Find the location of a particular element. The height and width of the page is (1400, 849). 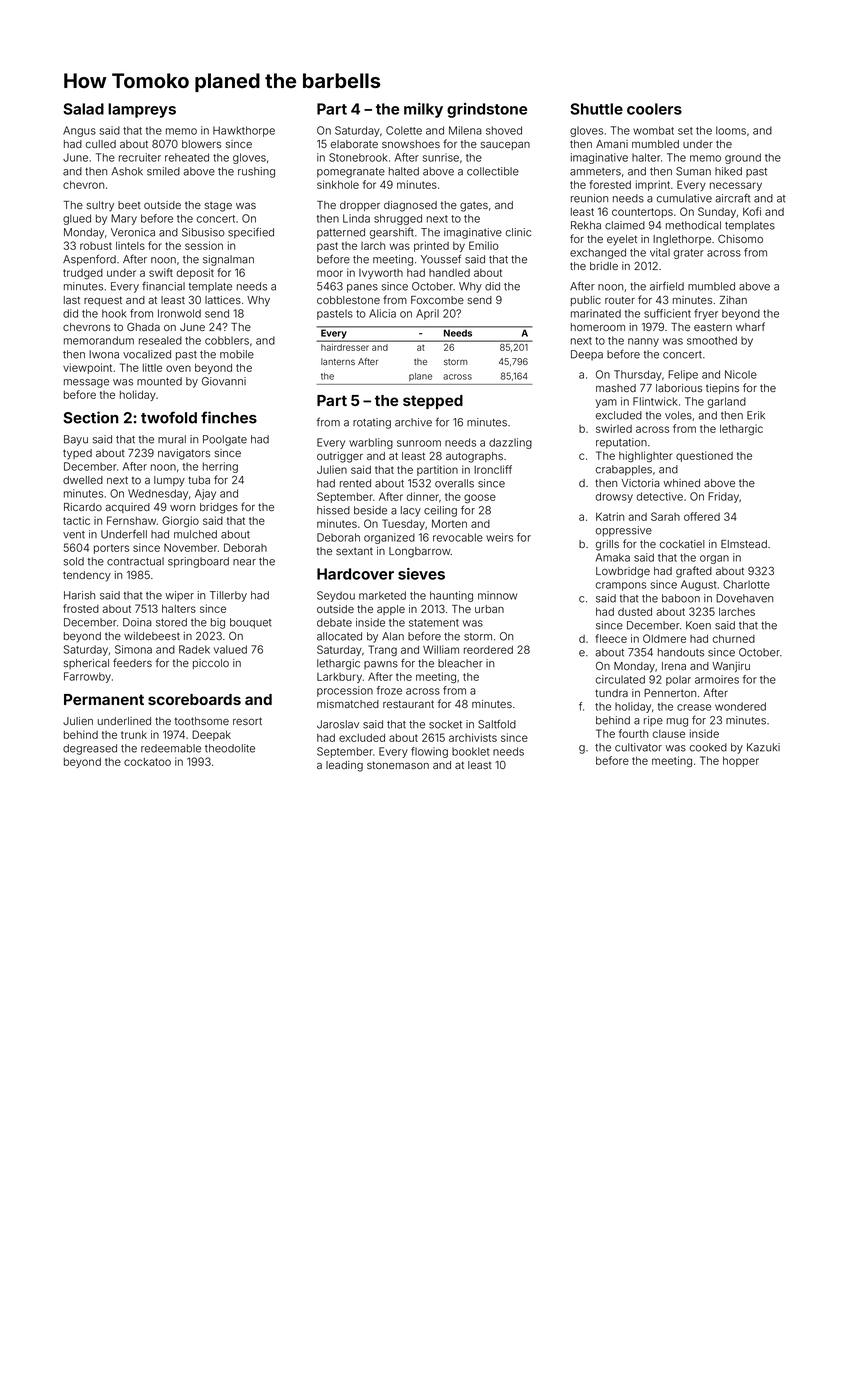

coolers is located at coordinates (654, 109).
